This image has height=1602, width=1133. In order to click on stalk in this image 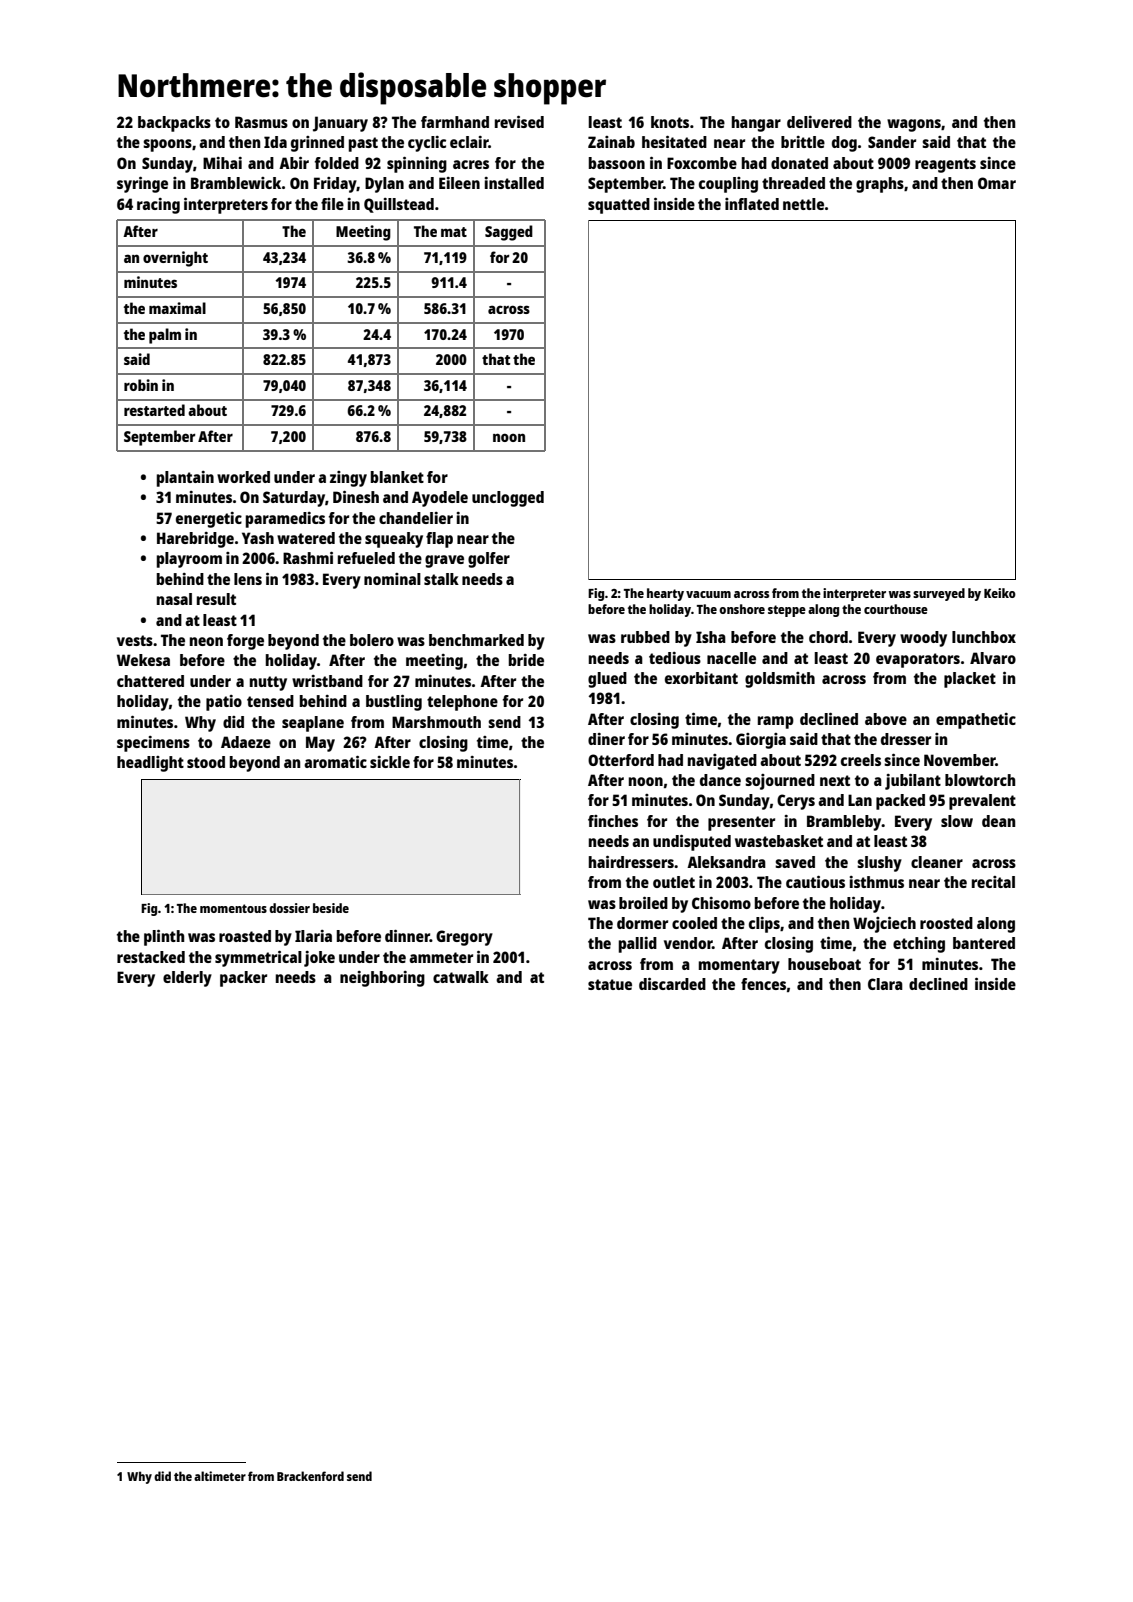, I will do `click(441, 579)`.
